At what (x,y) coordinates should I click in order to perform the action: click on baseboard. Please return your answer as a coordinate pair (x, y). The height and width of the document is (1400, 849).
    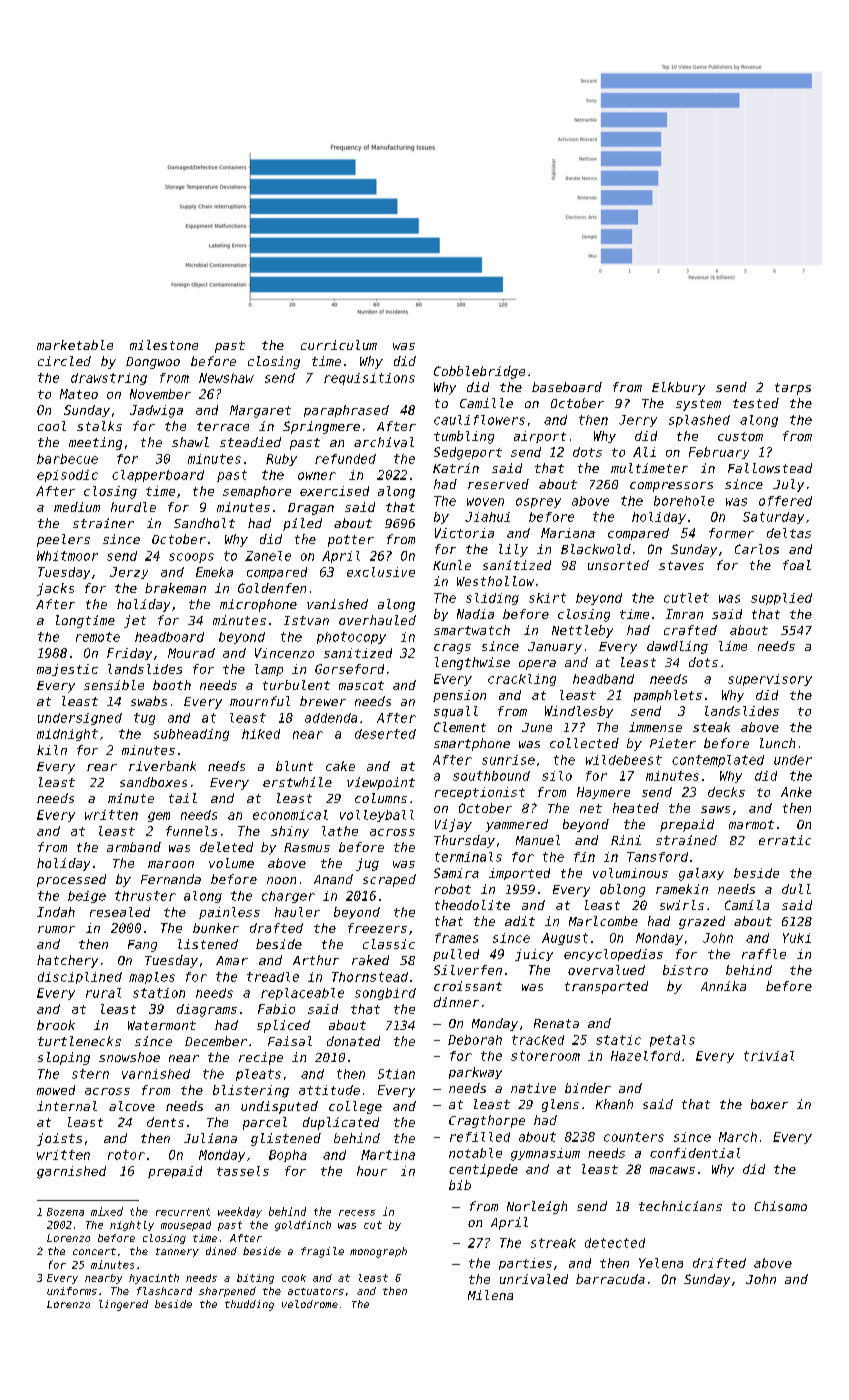
    Looking at the image, I should click on (567, 387).
